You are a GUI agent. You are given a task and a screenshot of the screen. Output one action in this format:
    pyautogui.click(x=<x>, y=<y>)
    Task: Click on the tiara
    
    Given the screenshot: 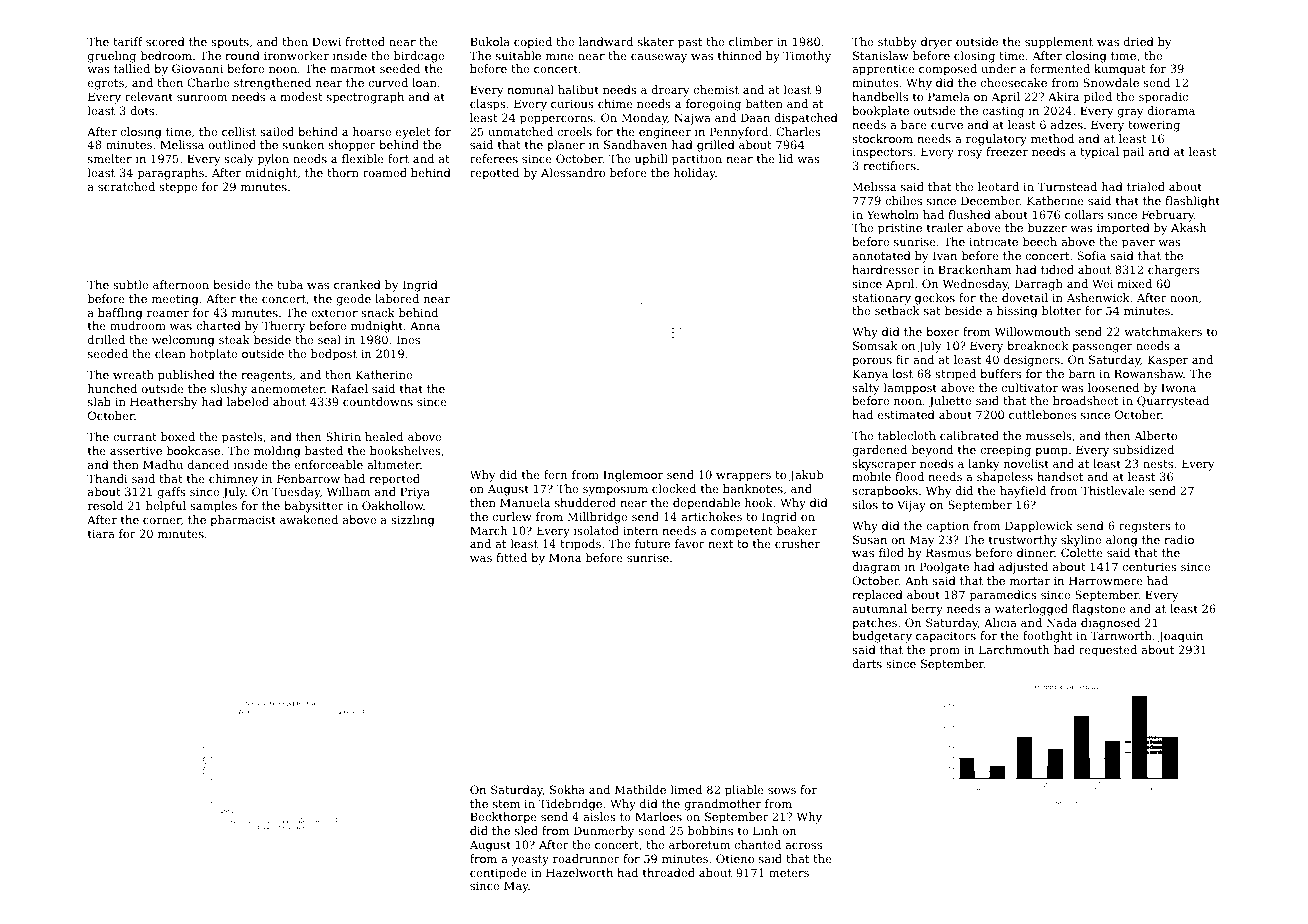 What is the action you would take?
    pyautogui.click(x=101, y=533)
